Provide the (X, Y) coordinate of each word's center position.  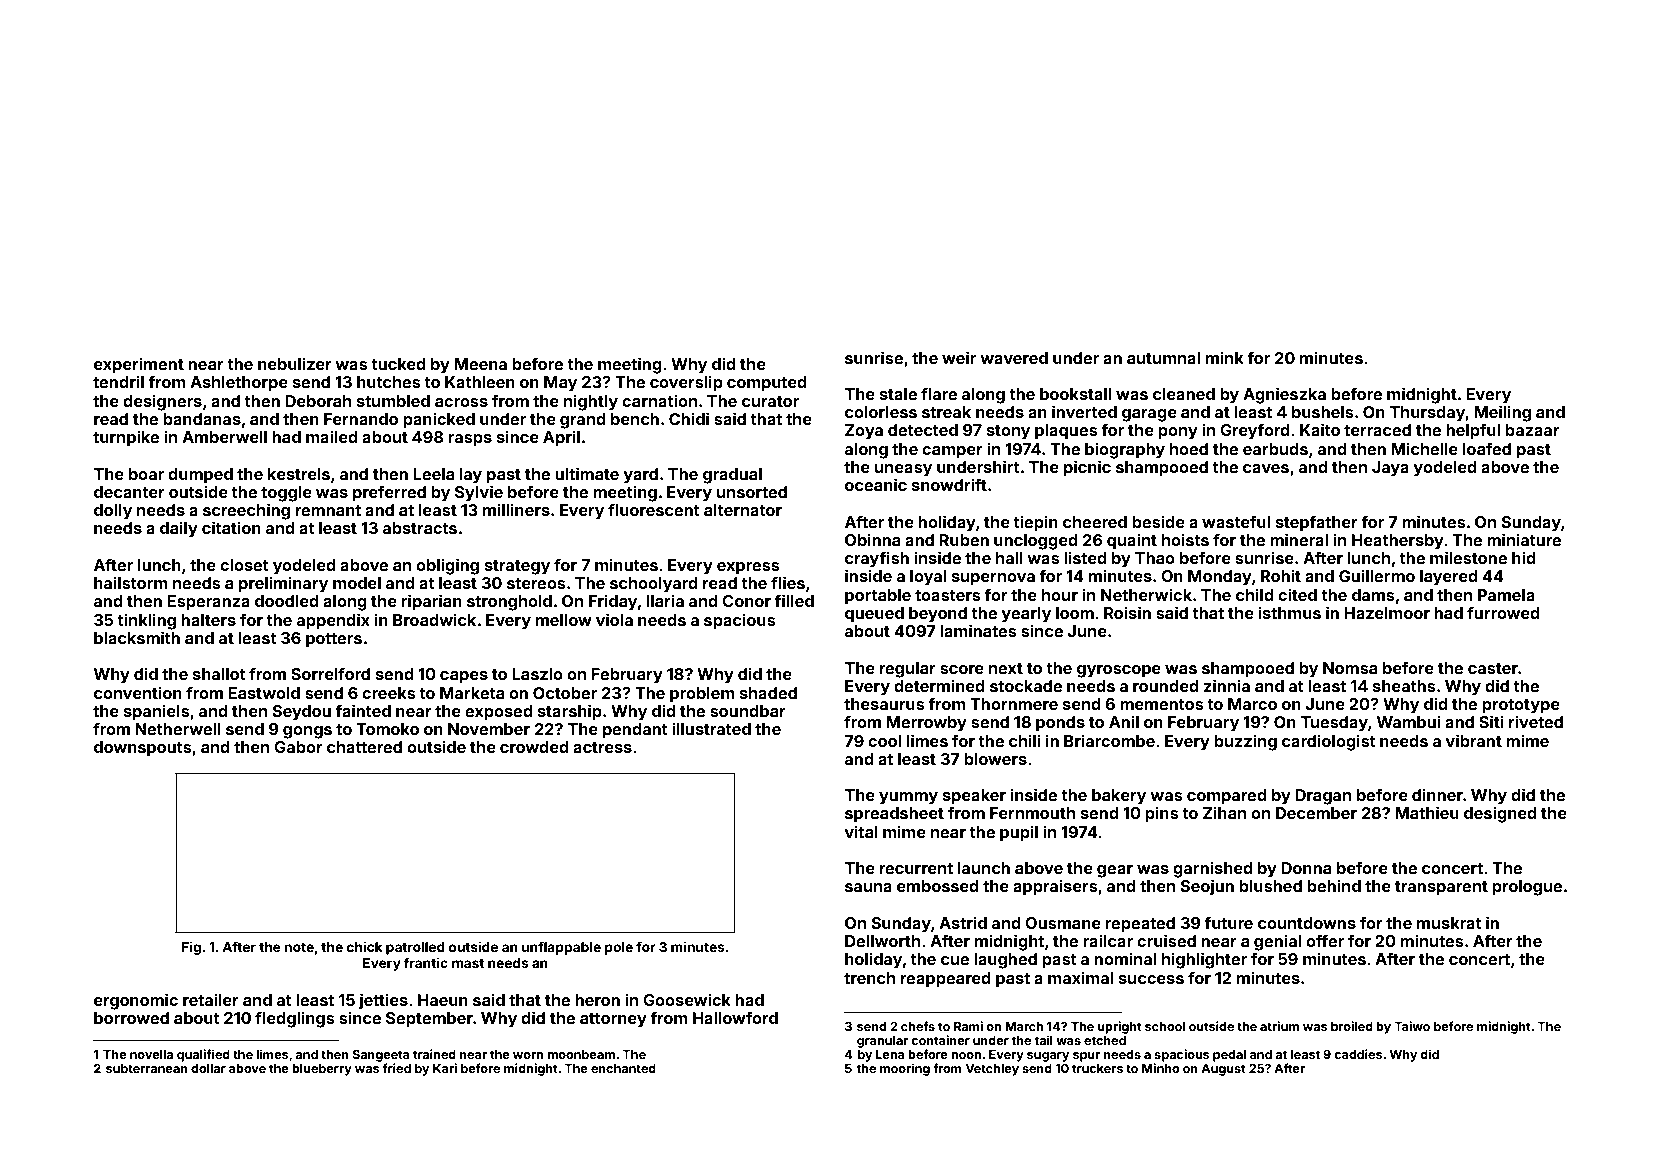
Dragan (1323, 797)
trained (434, 1054)
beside (1158, 521)
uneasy (903, 470)
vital (861, 831)
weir (959, 357)
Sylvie (479, 493)
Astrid (963, 922)
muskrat (1449, 923)
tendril (118, 381)
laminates (978, 630)
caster (1493, 668)
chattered (364, 747)
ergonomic (136, 1001)
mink (1225, 357)
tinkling (146, 621)
